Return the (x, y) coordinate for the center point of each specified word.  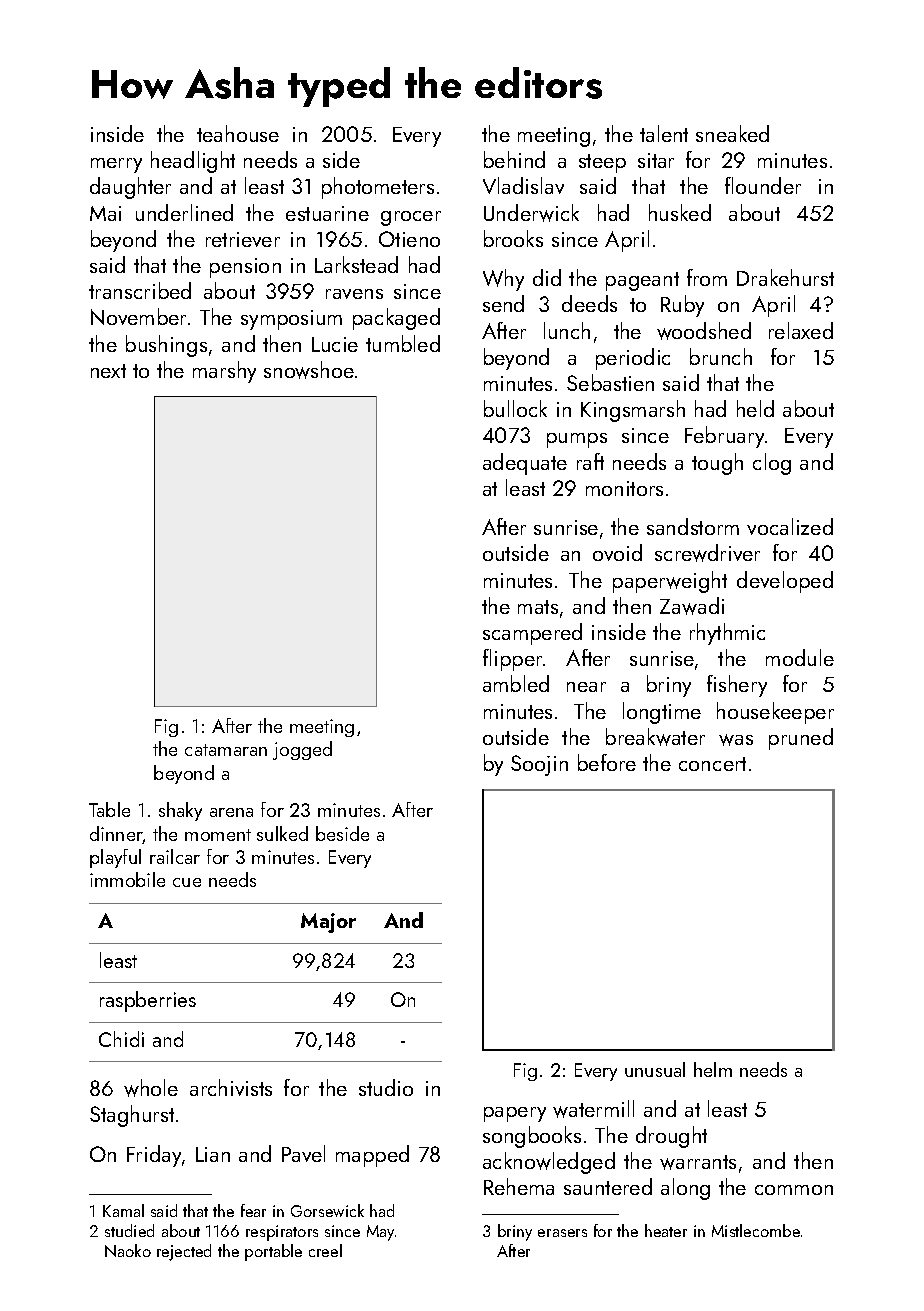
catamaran (226, 750)
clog (772, 464)
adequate (525, 464)
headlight (193, 162)
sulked (282, 833)
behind (514, 159)
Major (328, 923)
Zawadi (692, 606)
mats (538, 607)
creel (325, 1250)
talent (664, 133)
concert (712, 764)
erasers (562, 1233)
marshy (224, 372)
